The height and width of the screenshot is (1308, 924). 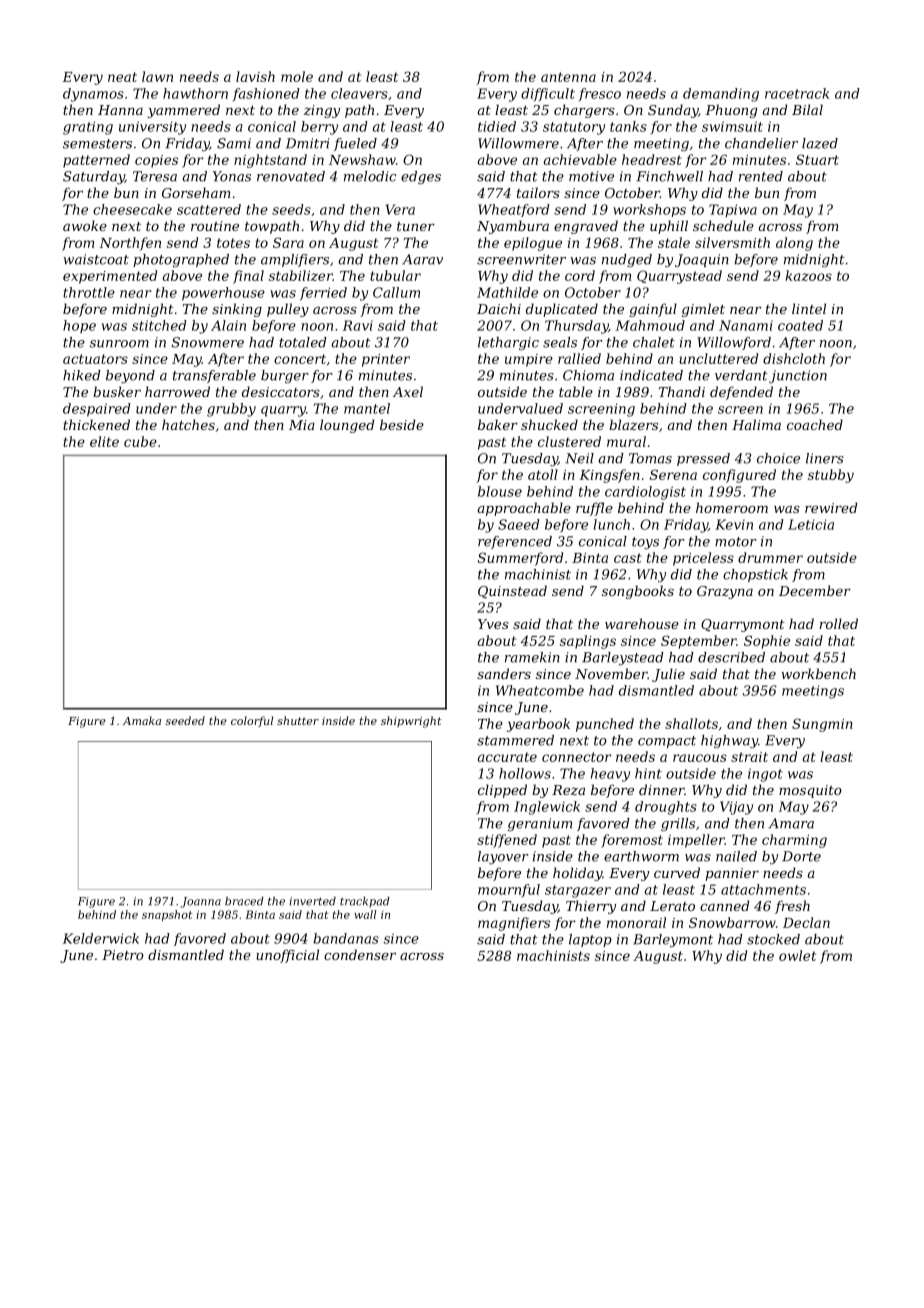 What do you see at coordinates (732, 126) in the screenshot?
I see `swimsuit` at bounding box center [732, 126].
